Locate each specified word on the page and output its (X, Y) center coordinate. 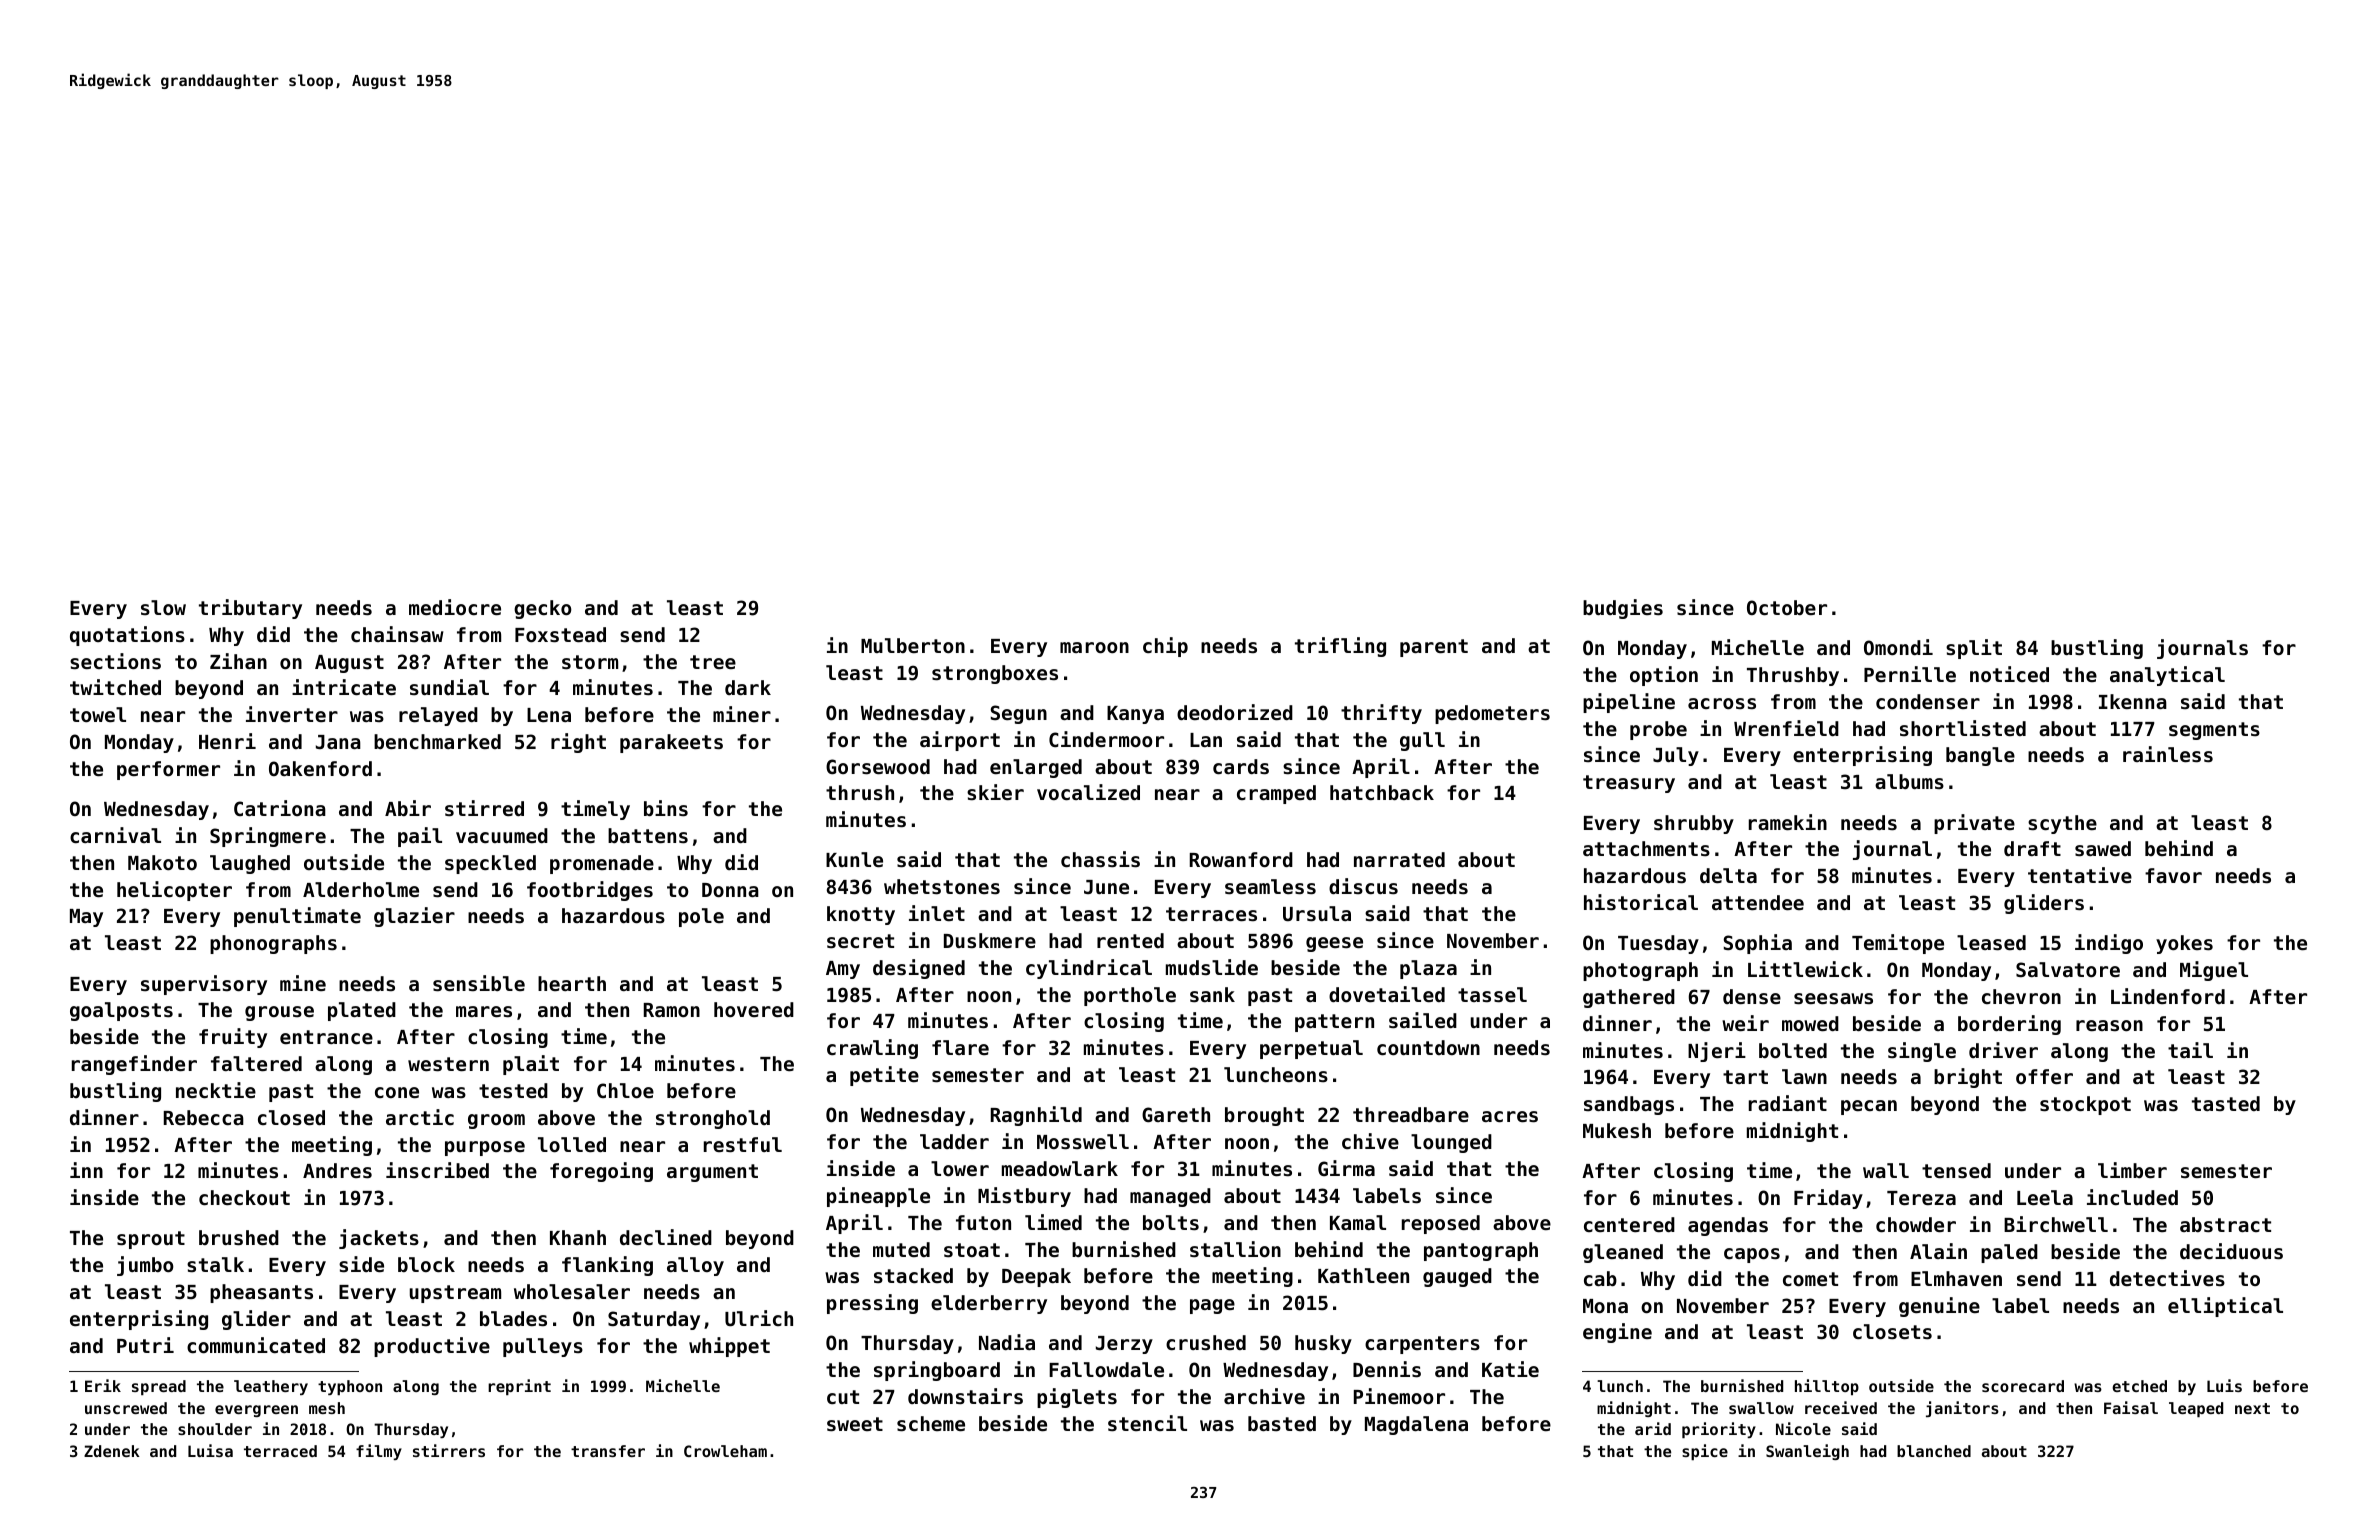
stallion (1235, 1249)
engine (1617, 1333)
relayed (438, 716)
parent (1434, 648)
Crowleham (725, 1451)
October (1787, 607)
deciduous (2231, 1251)
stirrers (449, 1450)
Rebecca (204, 1117)
